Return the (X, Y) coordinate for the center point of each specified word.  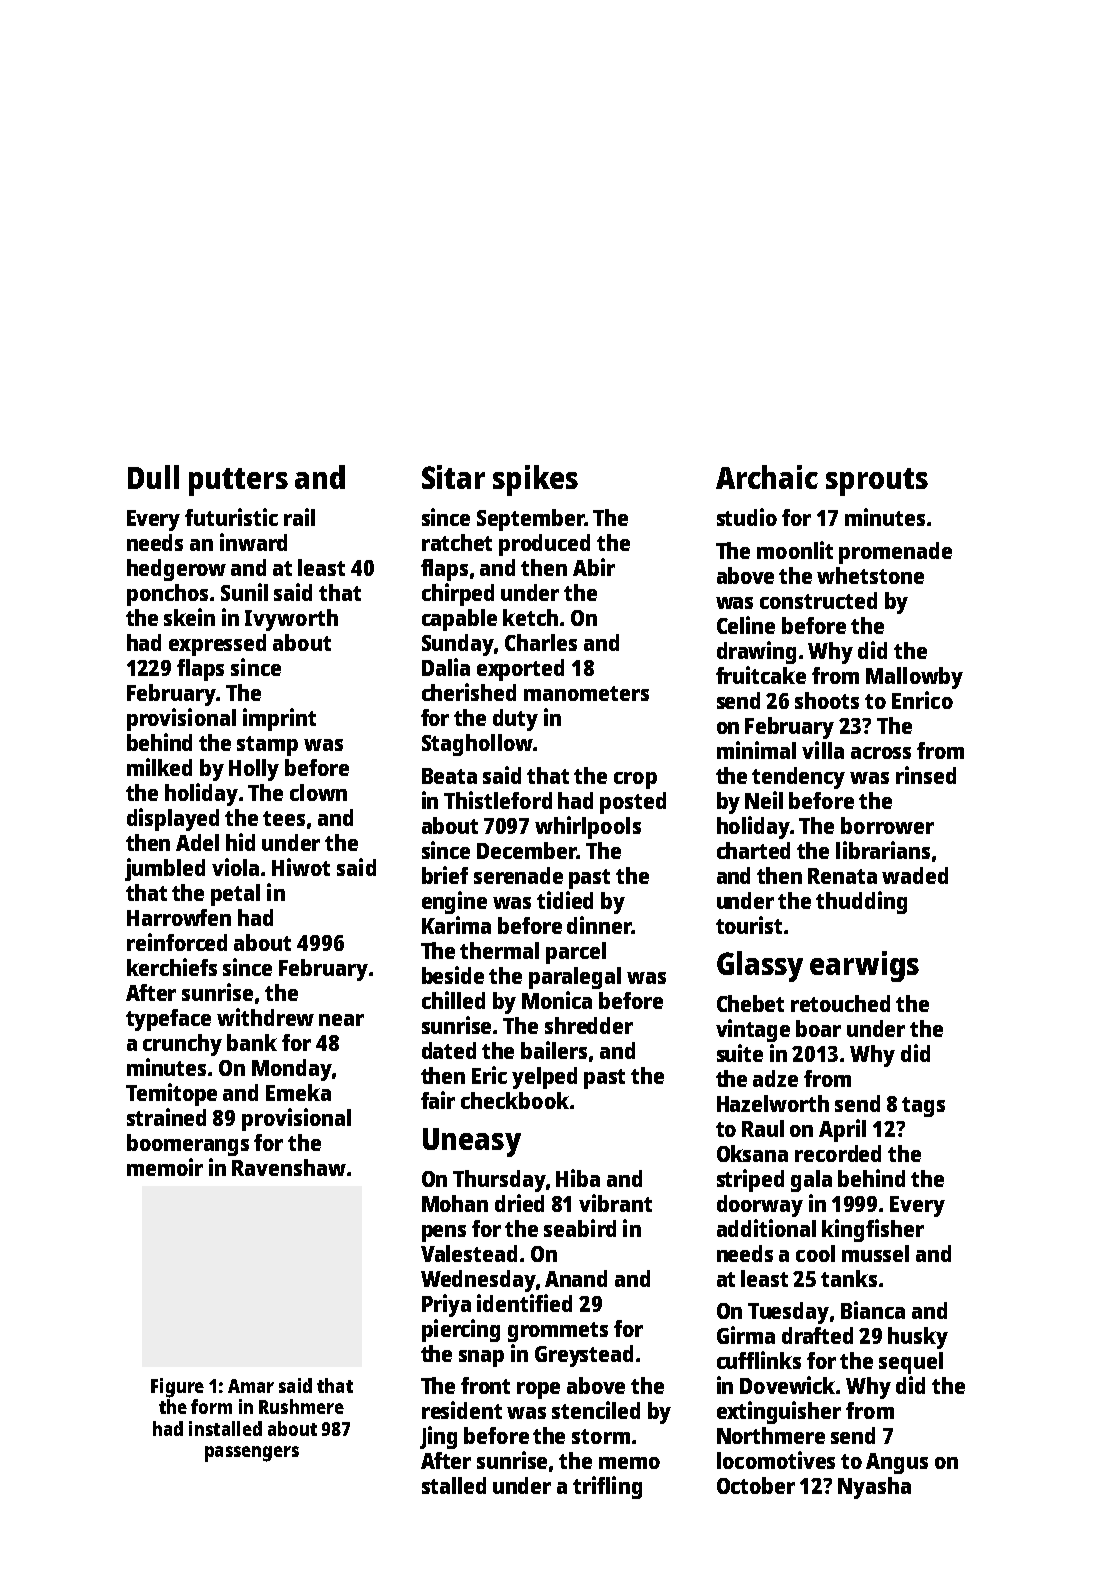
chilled (453, 1000)
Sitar (453, 477)
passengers (252, 1454)
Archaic (767, 477)
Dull (153, 477)
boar (818, 1028)
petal (235, 895)
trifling (607, 1487)
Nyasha (874, 1488)
